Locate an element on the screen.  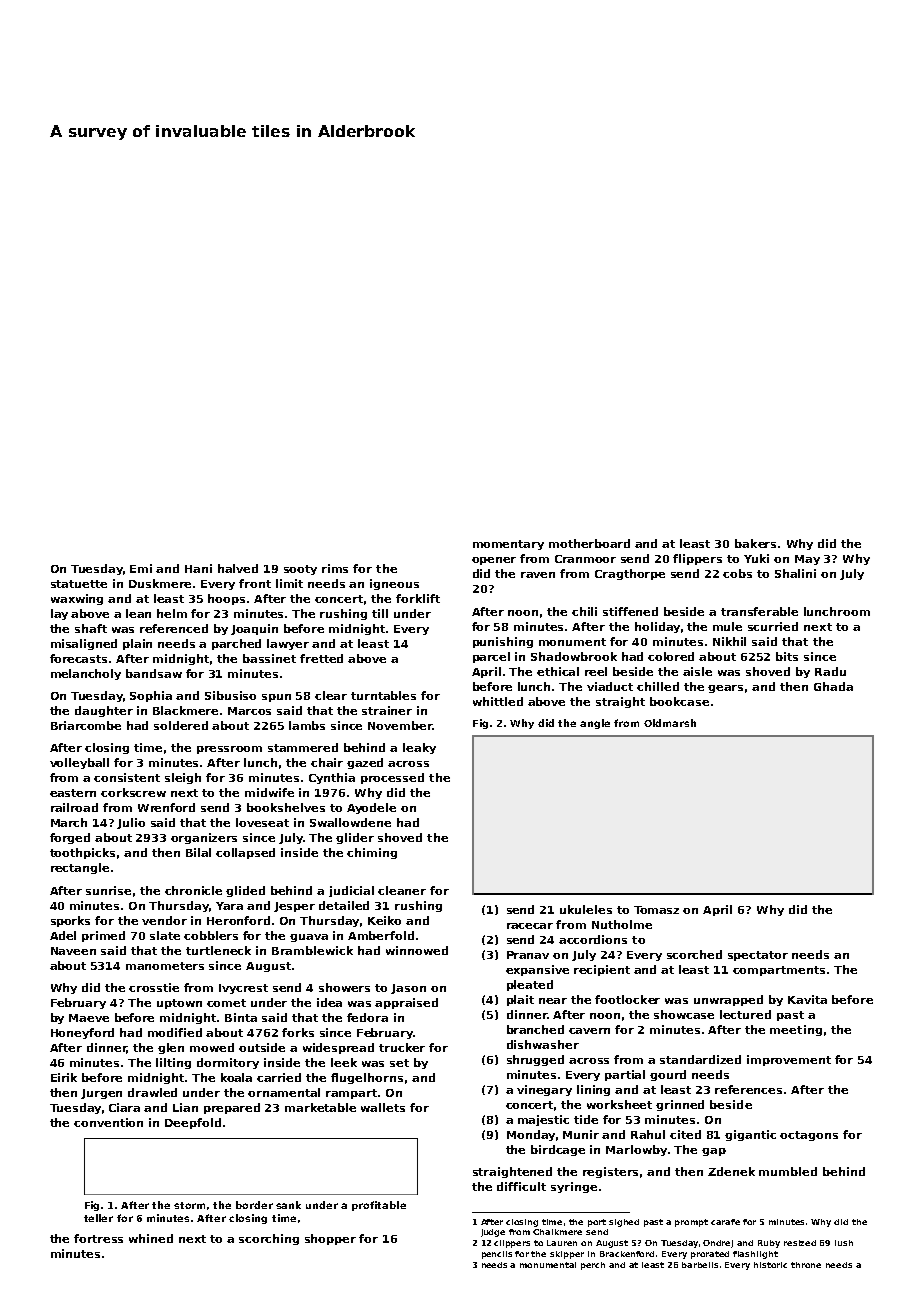
fortress is located at coordinates (98, 1238).
